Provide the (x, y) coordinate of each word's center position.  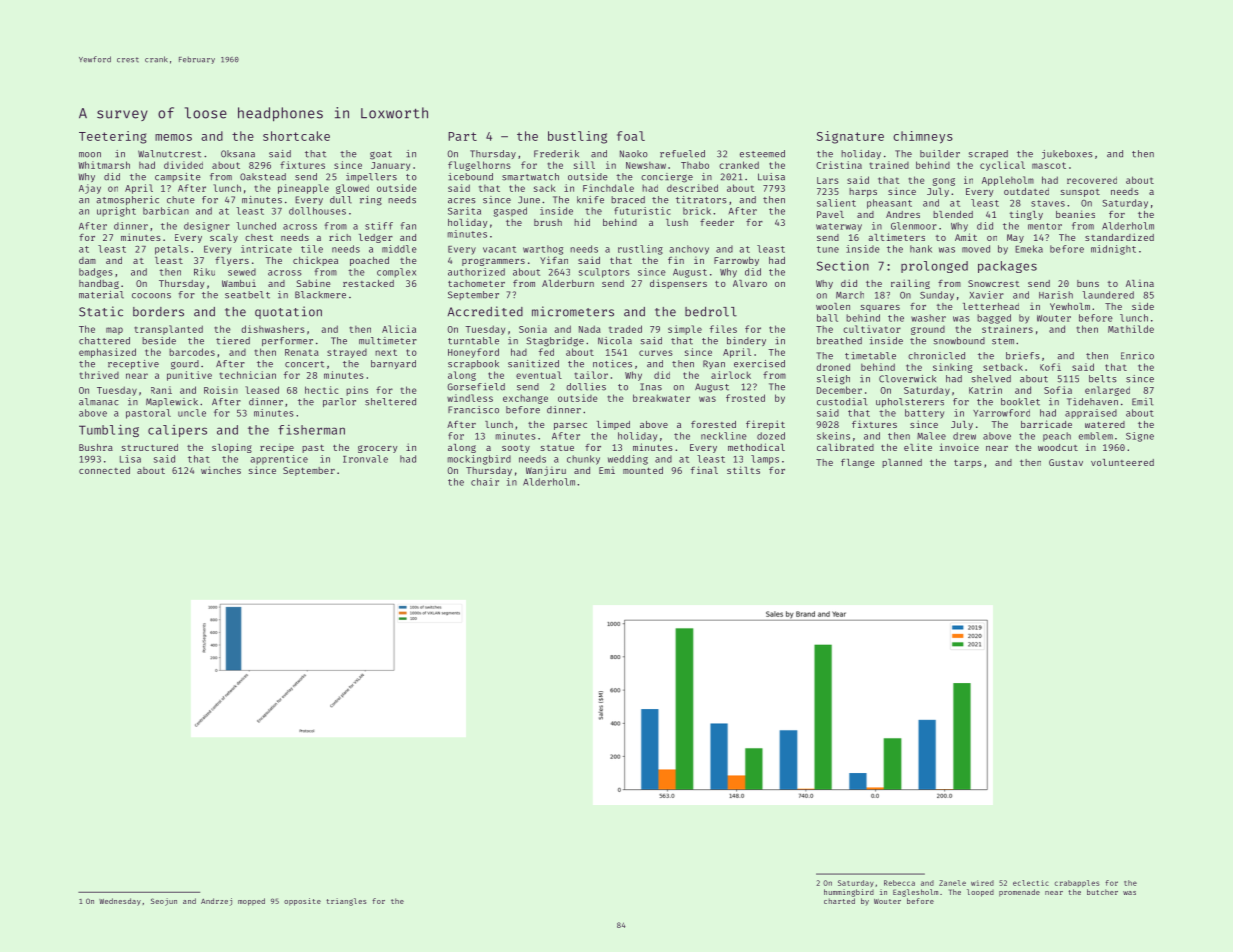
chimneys (923, 137)
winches (221, 470)
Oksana (238, 154)
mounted (643, 470)
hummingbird (849, 893)
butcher (1102, 892)
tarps (968, 463)
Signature (850, 137)
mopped (251, 902)
